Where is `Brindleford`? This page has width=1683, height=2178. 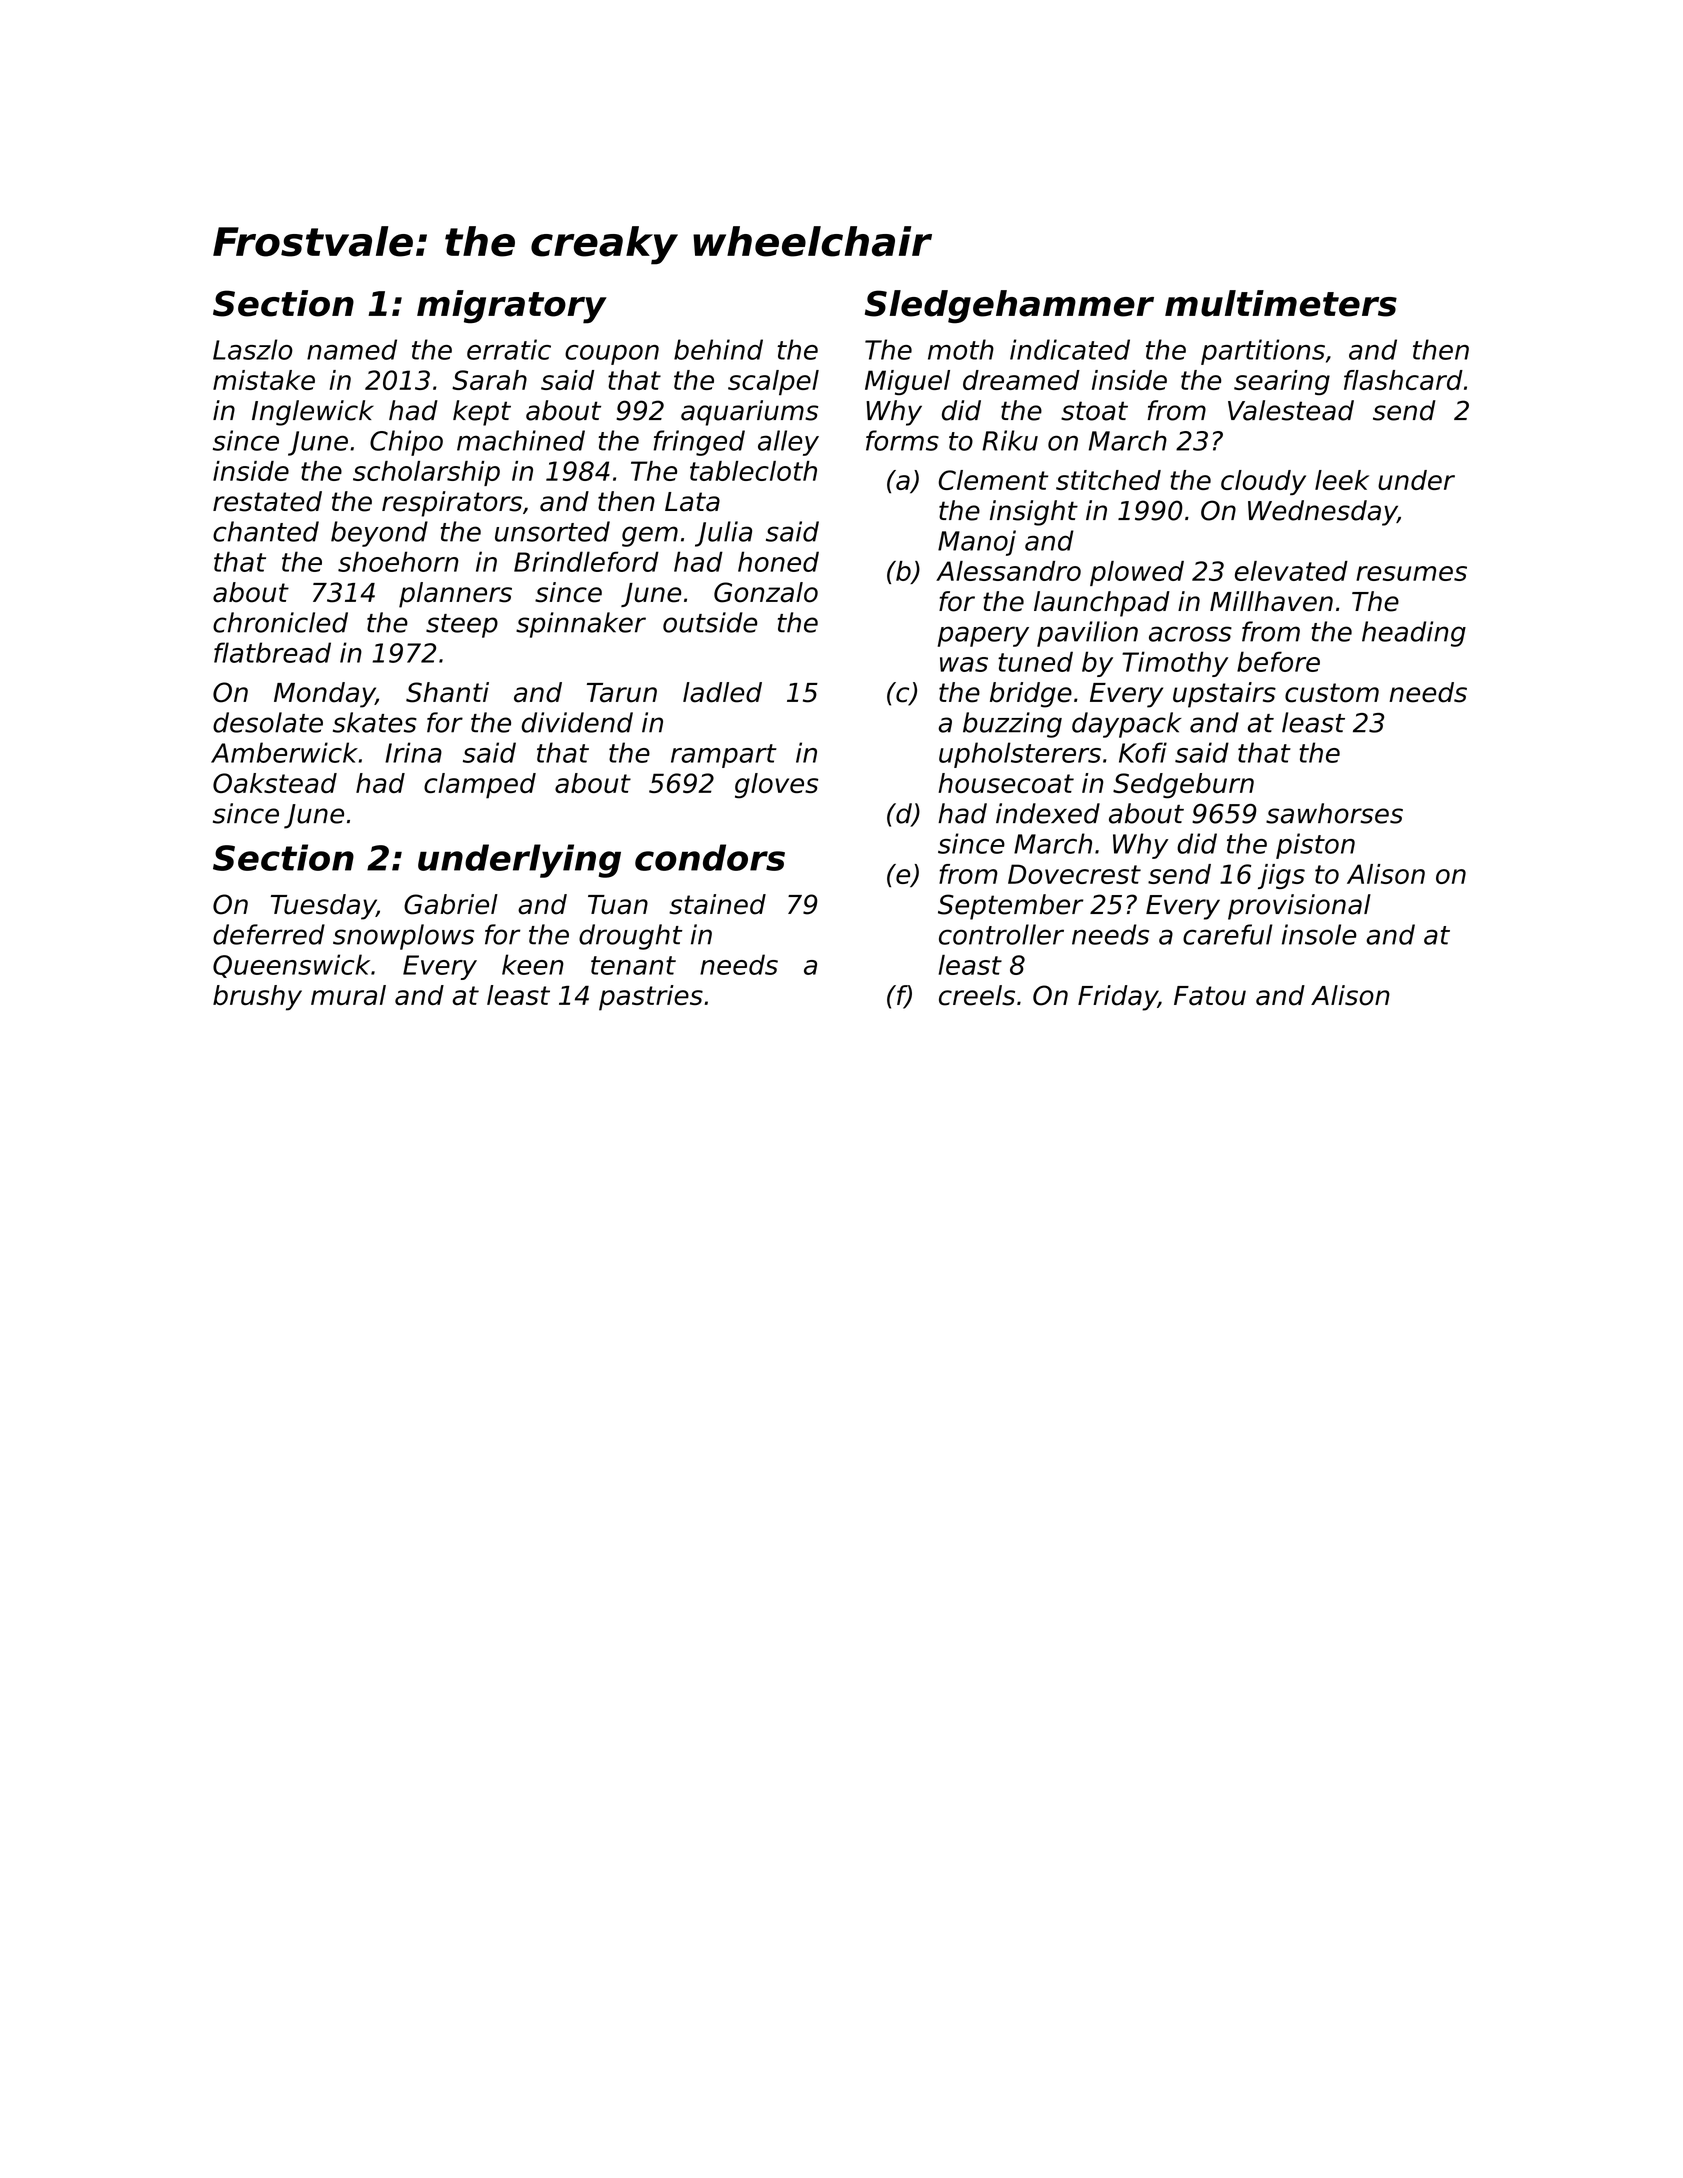
Brindleford is located at coordinates (586, 561).
